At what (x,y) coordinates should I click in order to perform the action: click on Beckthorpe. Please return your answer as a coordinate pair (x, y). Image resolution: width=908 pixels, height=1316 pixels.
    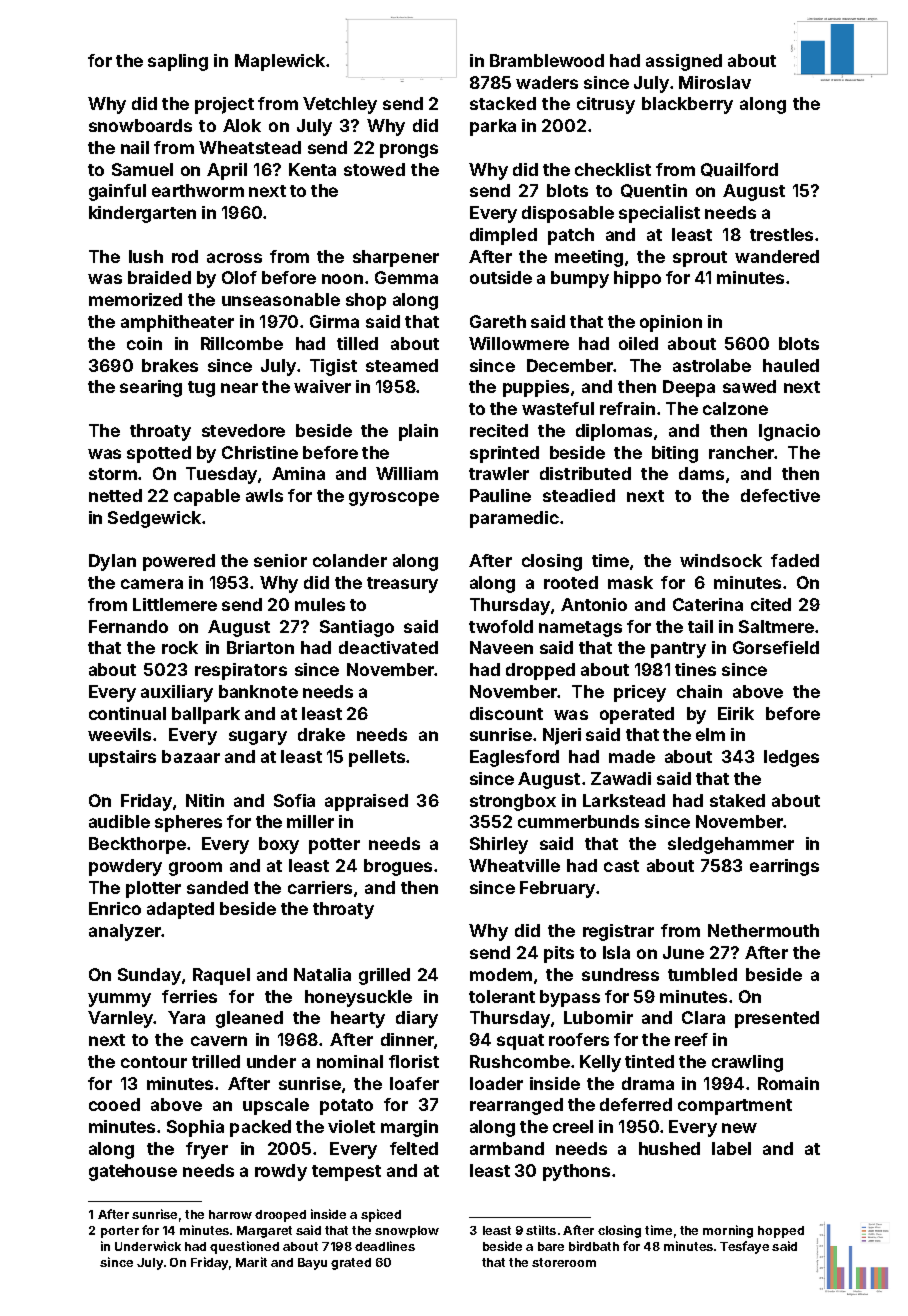
    Looking at the image, I should click on (137, 845).
